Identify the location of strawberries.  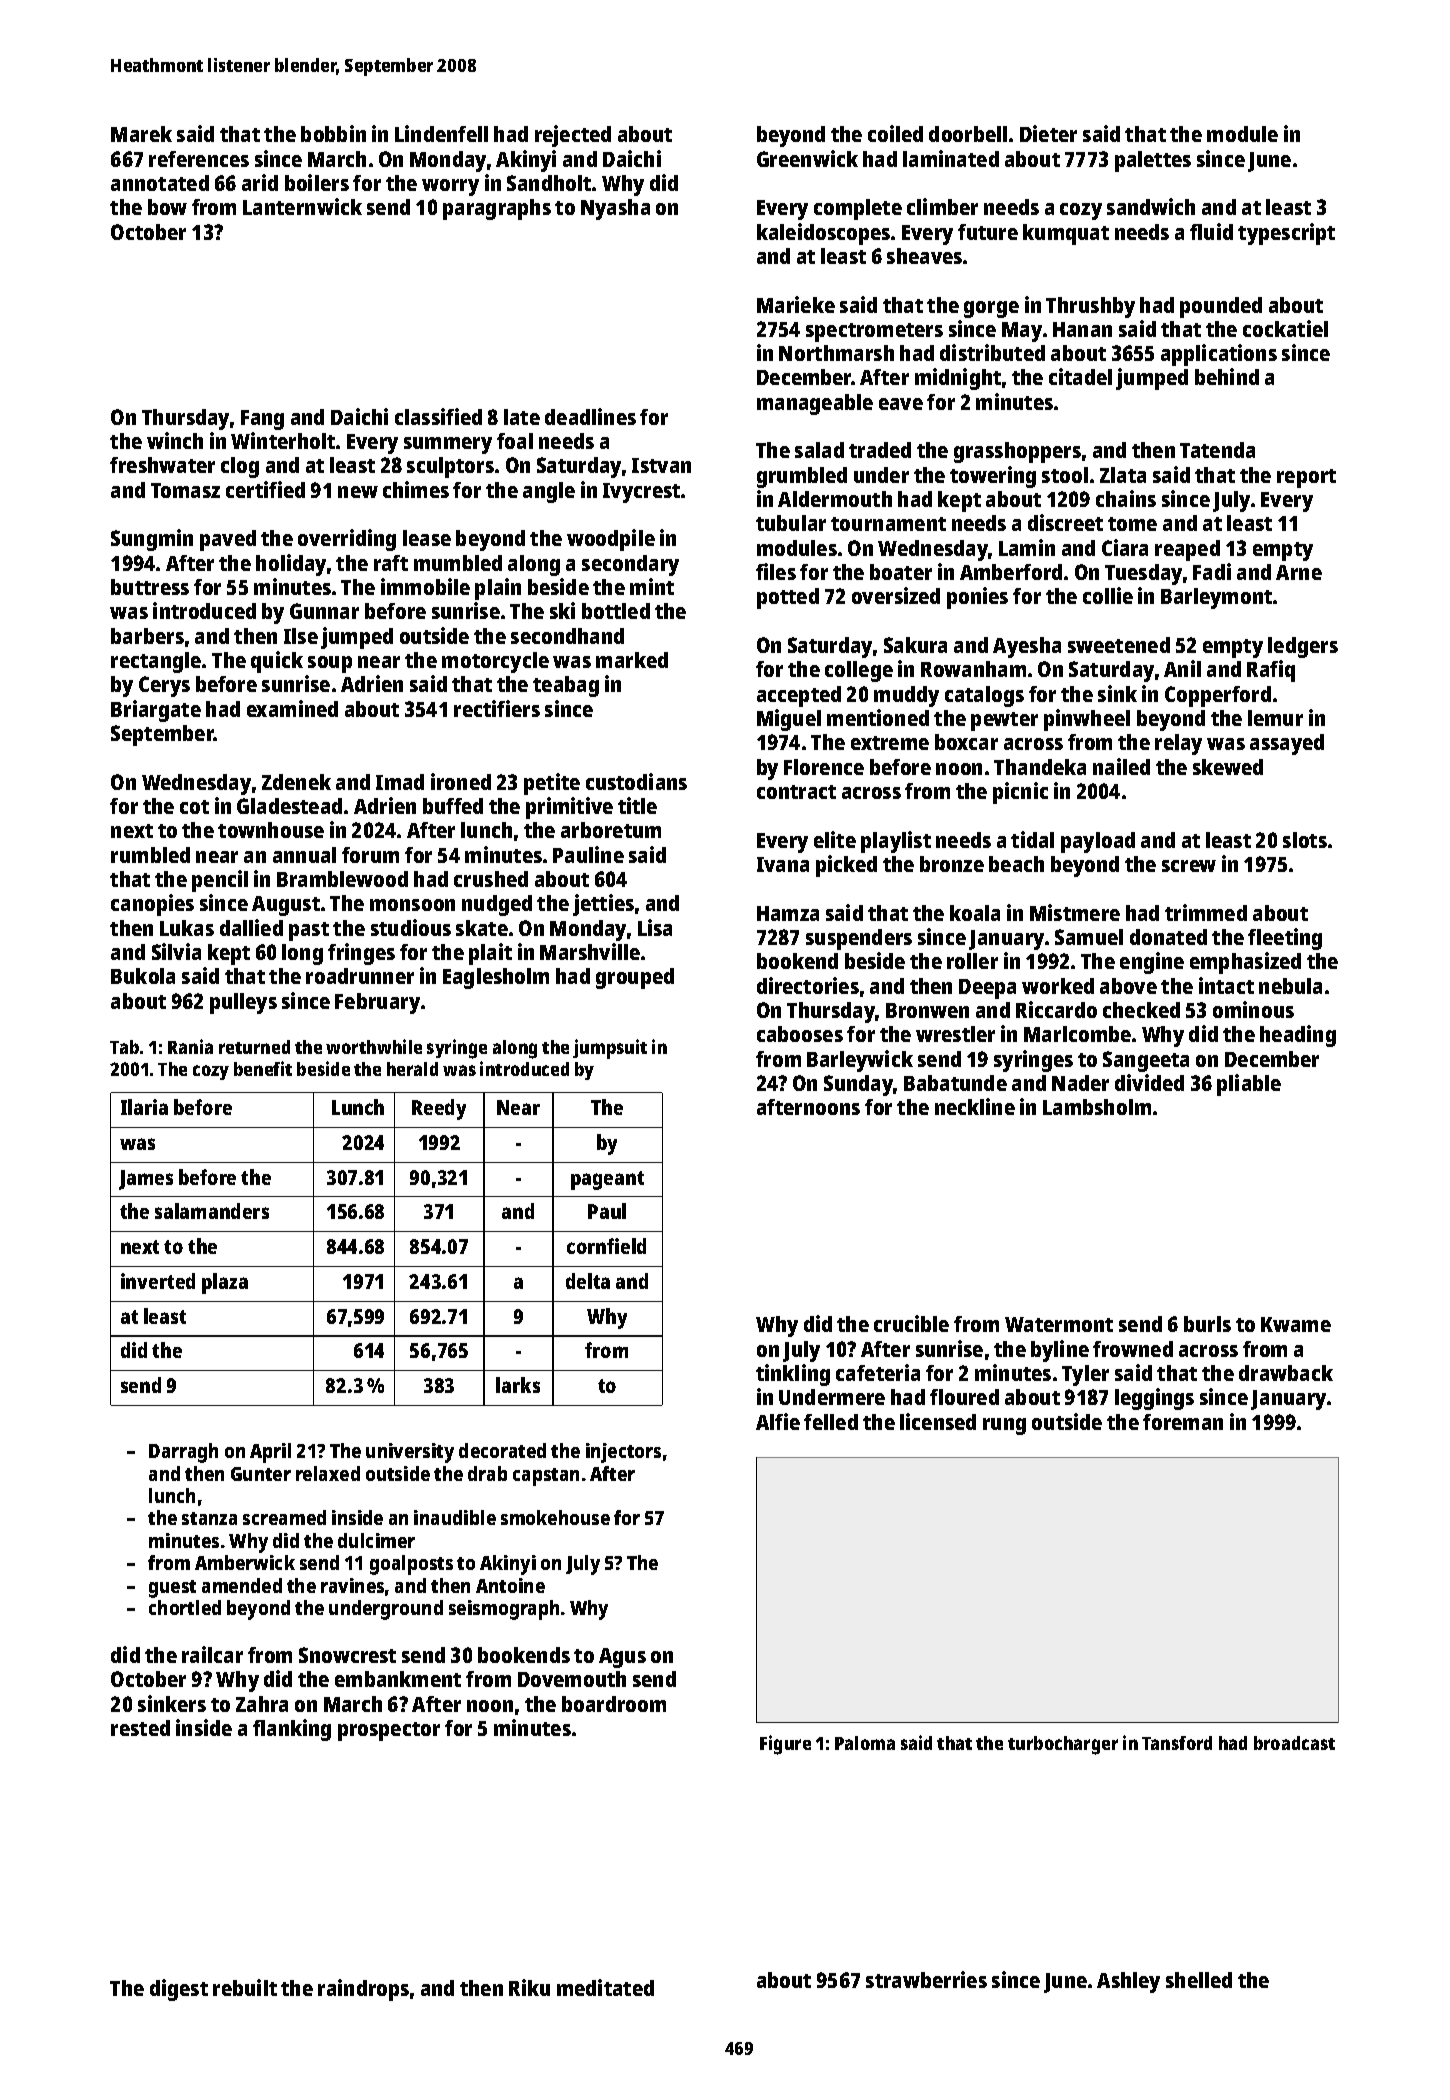
(926, 1979).
